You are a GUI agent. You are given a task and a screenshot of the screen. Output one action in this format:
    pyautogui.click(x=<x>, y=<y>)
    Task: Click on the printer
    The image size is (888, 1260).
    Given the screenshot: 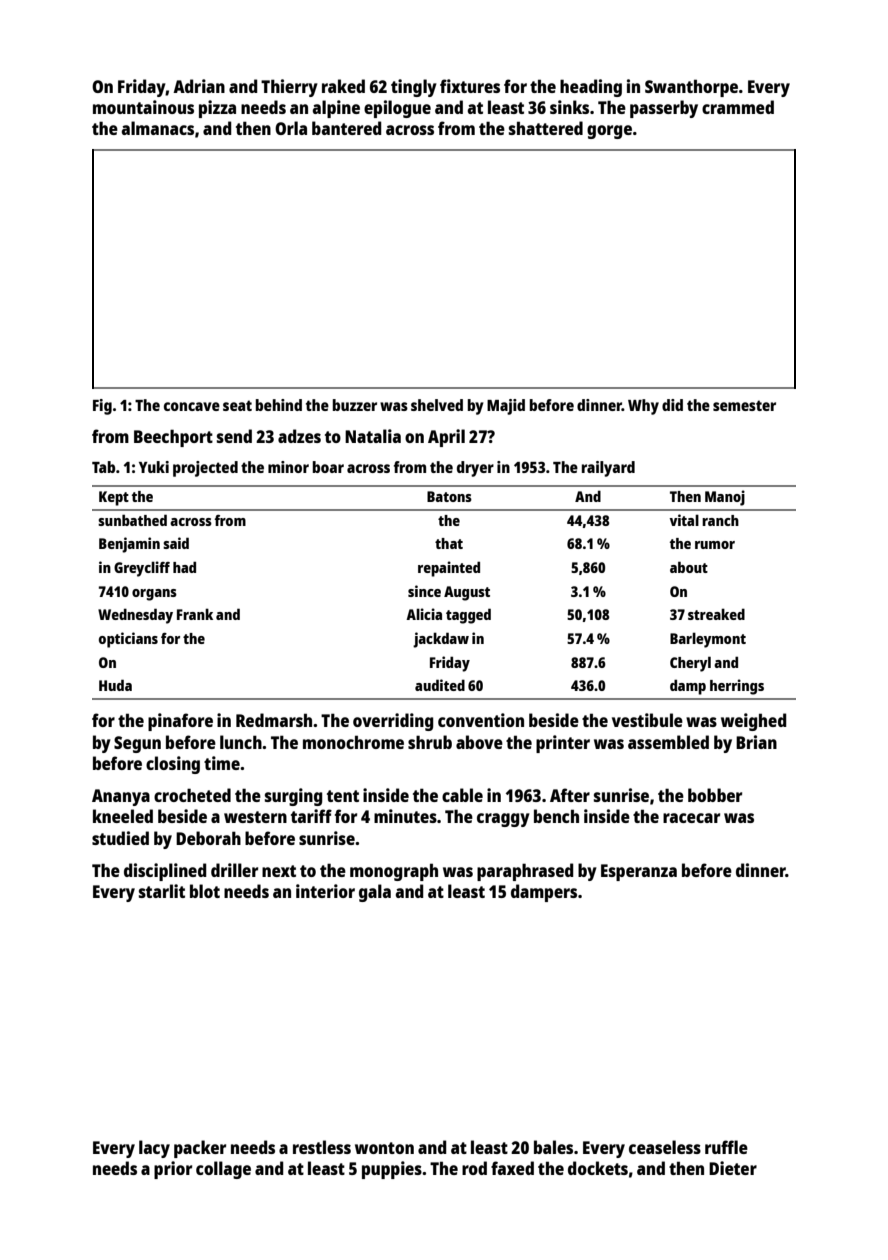 What is the action you would take?
    pyautogui.click(x=563, y=744)
